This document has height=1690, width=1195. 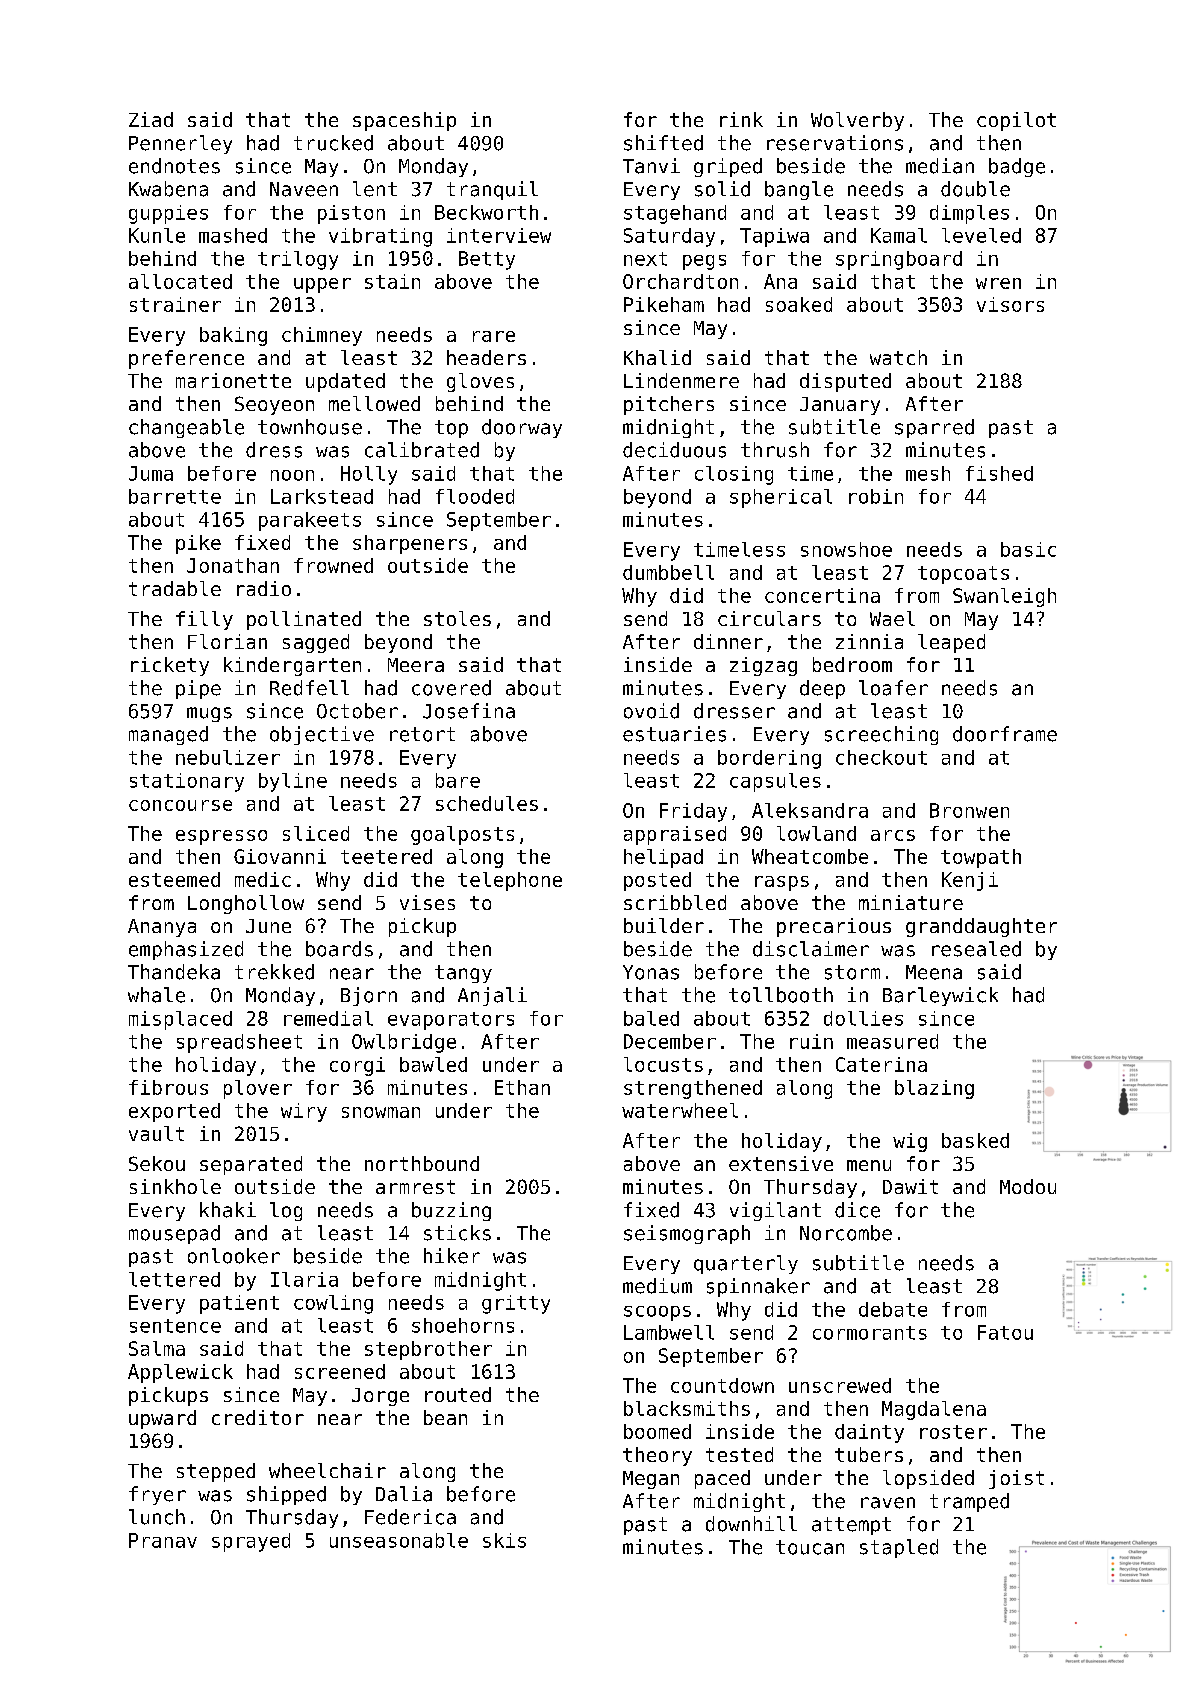 What do you see at coordinates (722, 189) in the document?
I see `solid` at bounding box center [722, 189].
